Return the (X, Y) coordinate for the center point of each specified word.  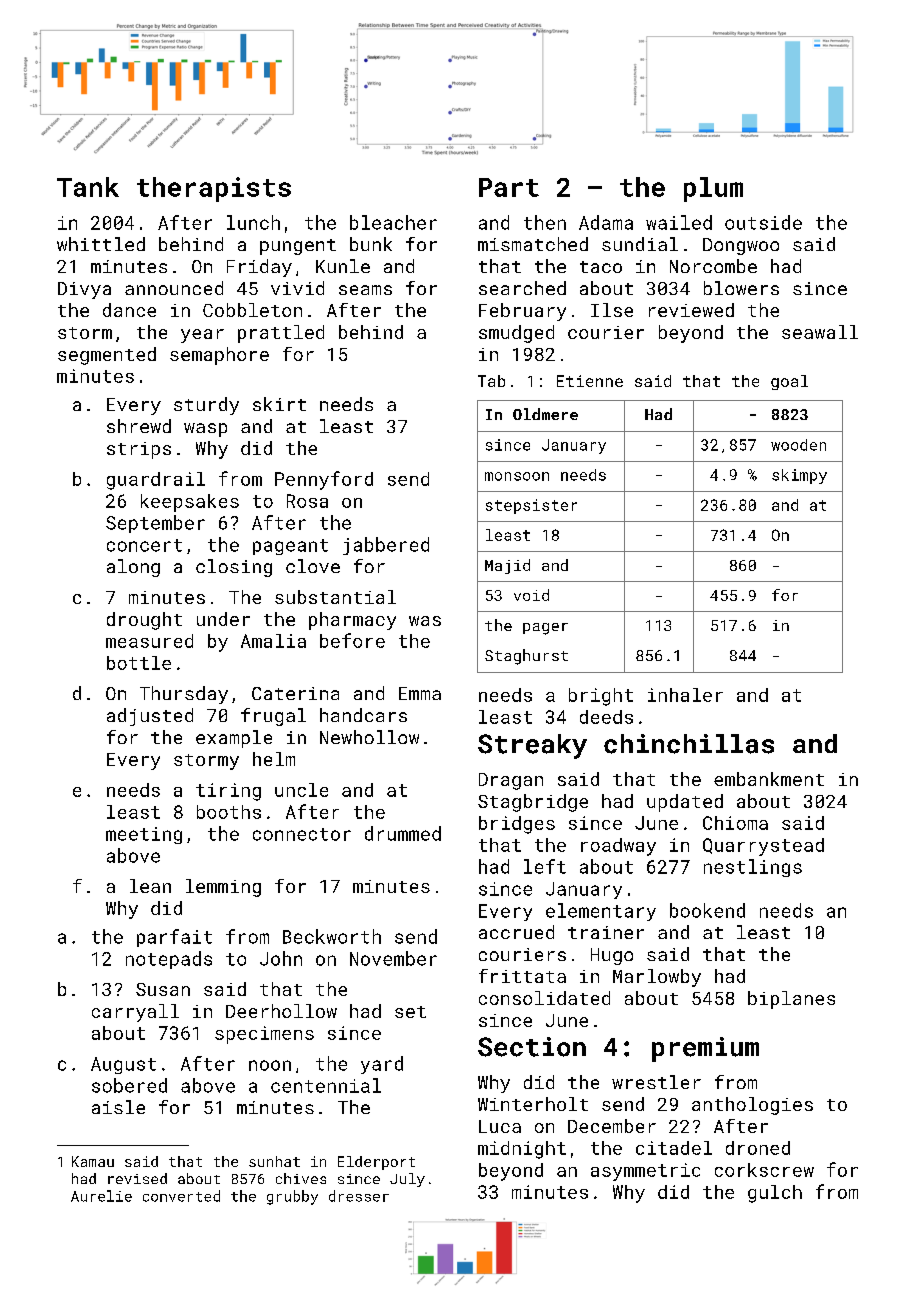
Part (509, 187)
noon (270, 1065)
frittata (522, 976)
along (133, 568)
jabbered (386, 546)
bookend (707, 910)
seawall (820, 332)
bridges (517, 825)
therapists (214, 189)
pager (545, 629)
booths (229, 812)
